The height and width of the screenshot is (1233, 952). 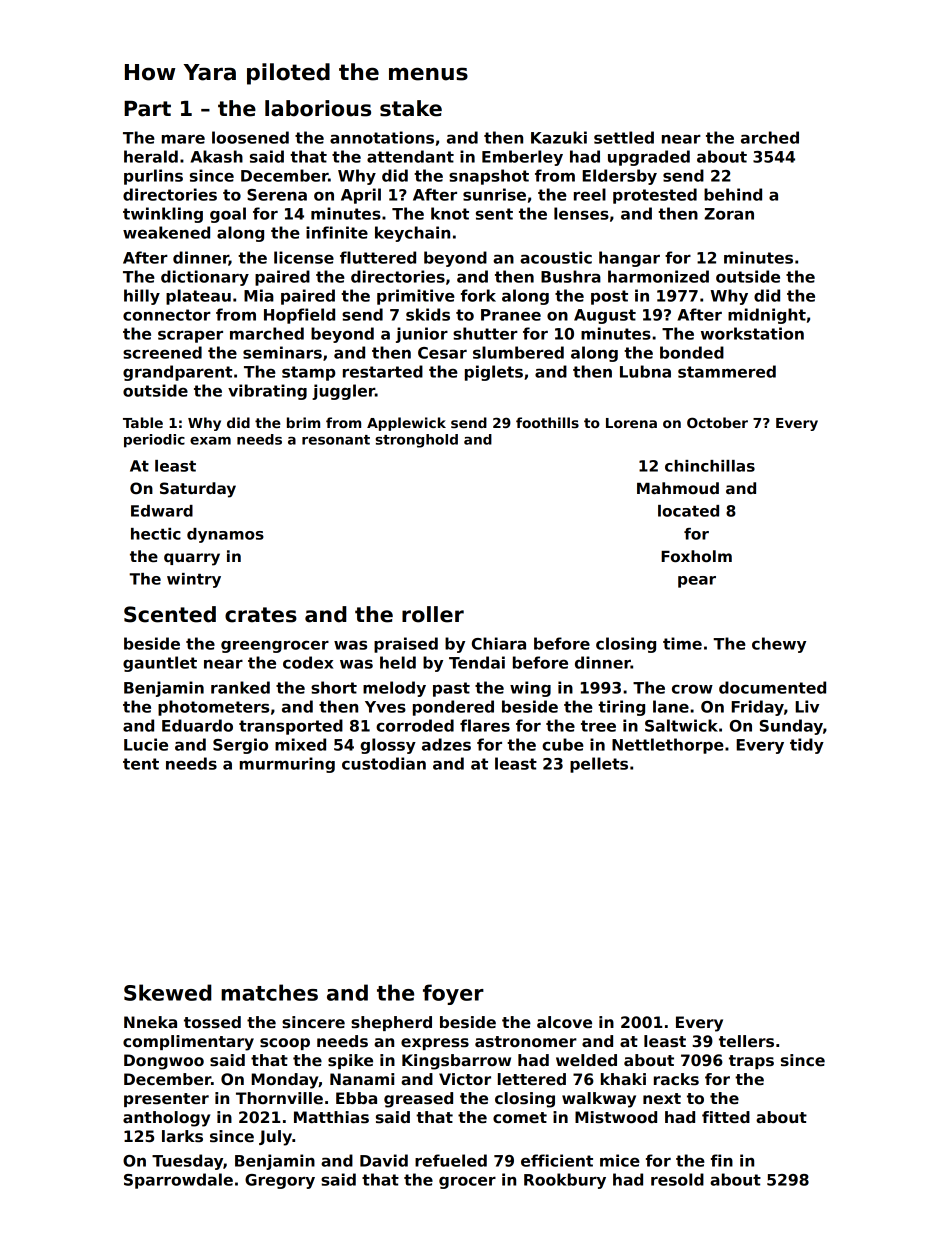 What do you see at coordinates (676, 1079) in the screenshot?
I see `racks` at bounding box center [676, 1079].
